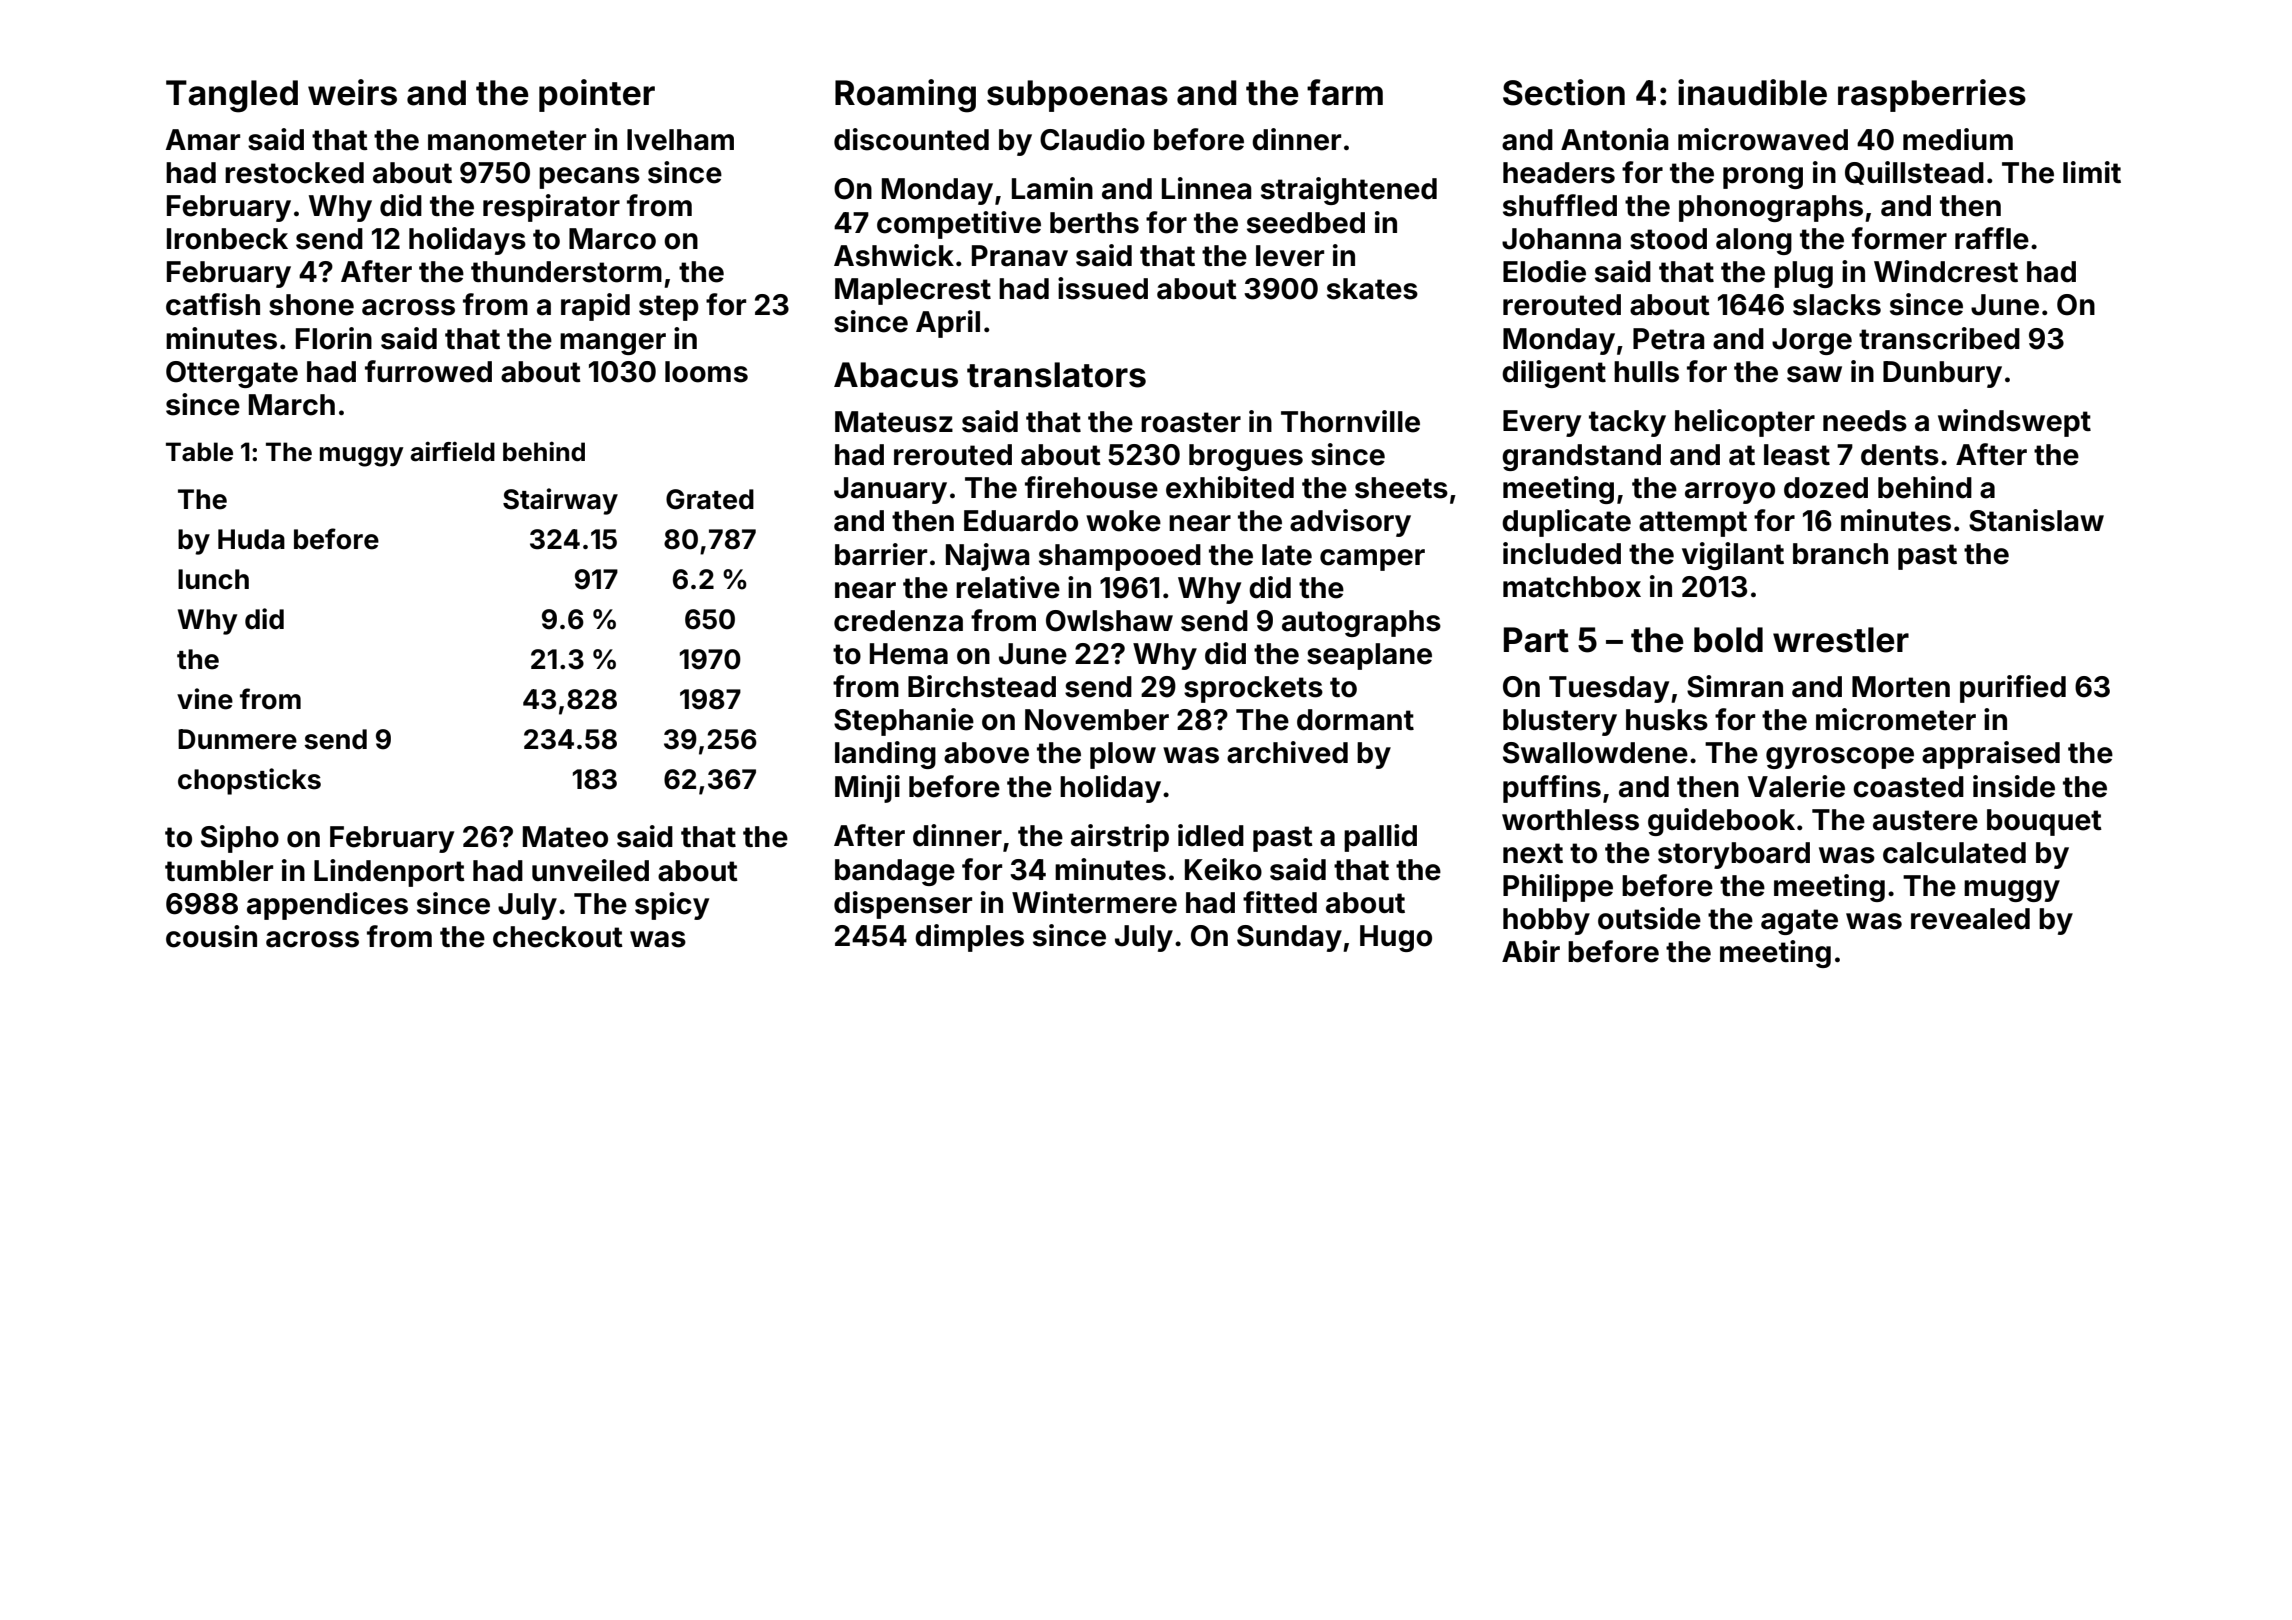 The height and width of the document is (1620, 2292). Describe the element at coordinates (558, 937) in the document. I see `checkout` at that location.
